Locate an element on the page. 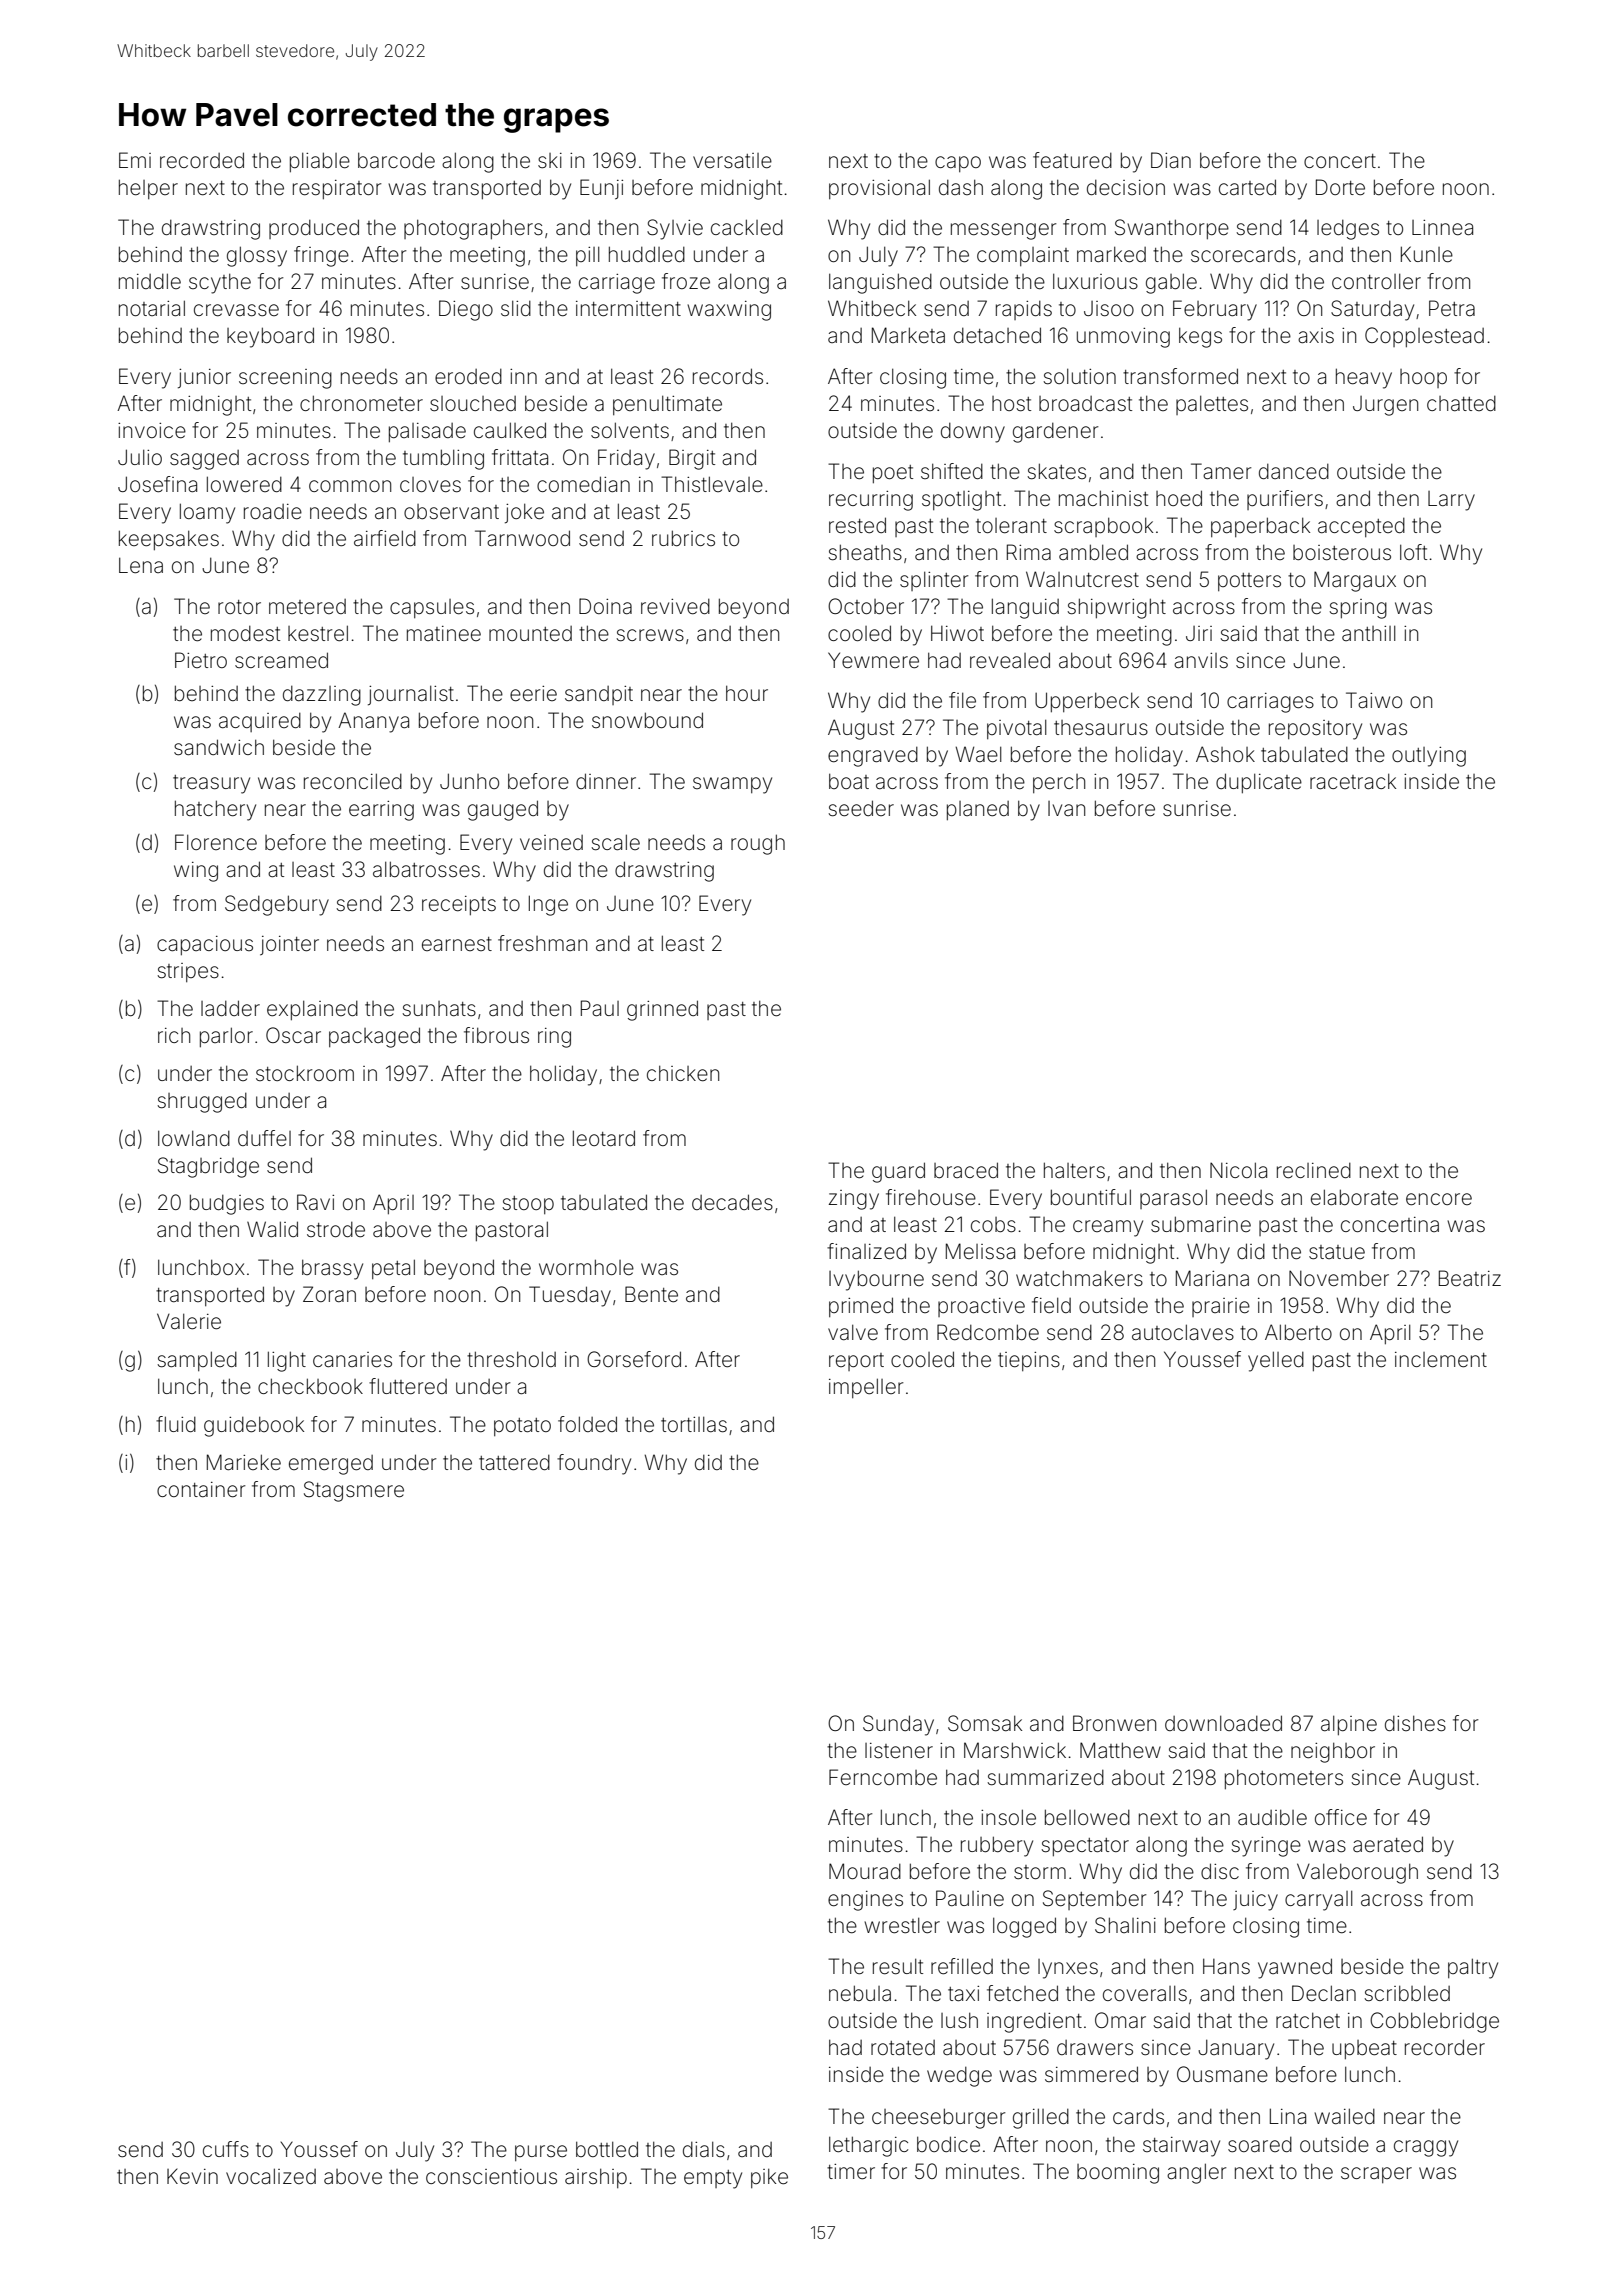  zingy is located at coordinates (854, 1200).
